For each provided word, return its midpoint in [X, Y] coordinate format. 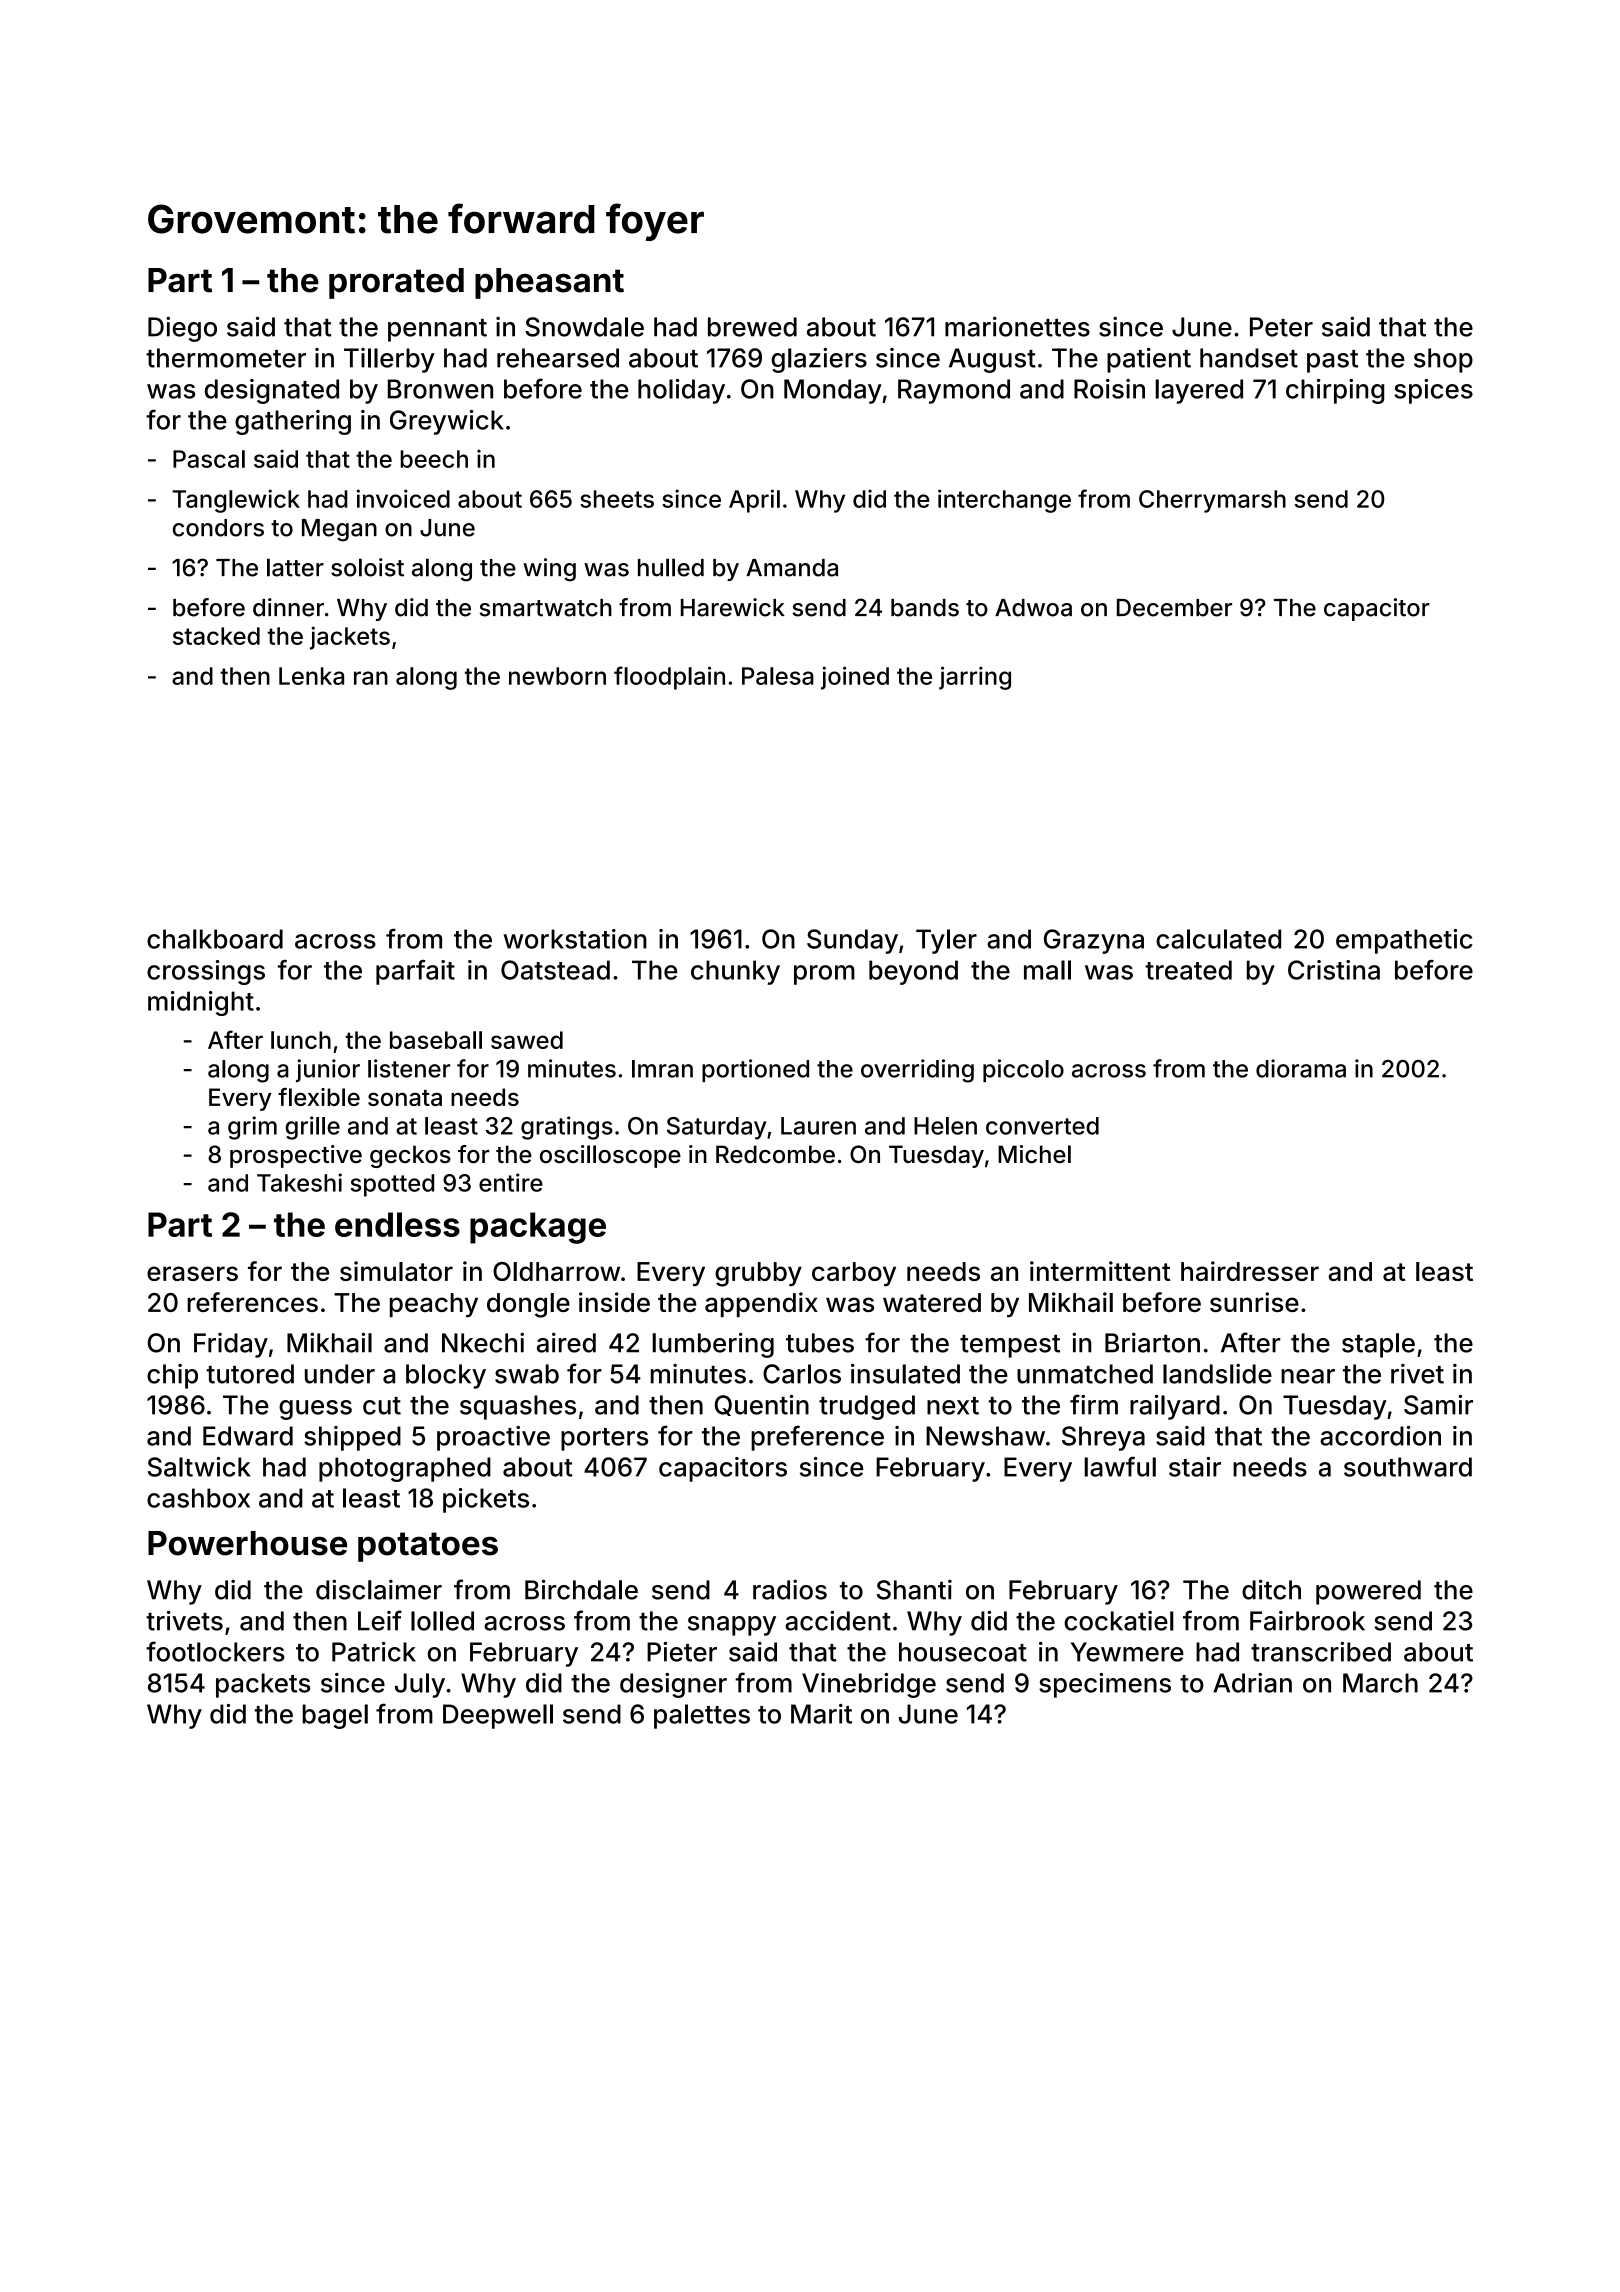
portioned [755, 1070]
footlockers [215, 1651]
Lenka [311, 676]
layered [1199, 391]
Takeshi [299, 1182]
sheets [617, 499]
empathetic [1404, 941]
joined [855, 678]
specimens [1105, 1685]
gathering [293, 422]
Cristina [1334, 970]
